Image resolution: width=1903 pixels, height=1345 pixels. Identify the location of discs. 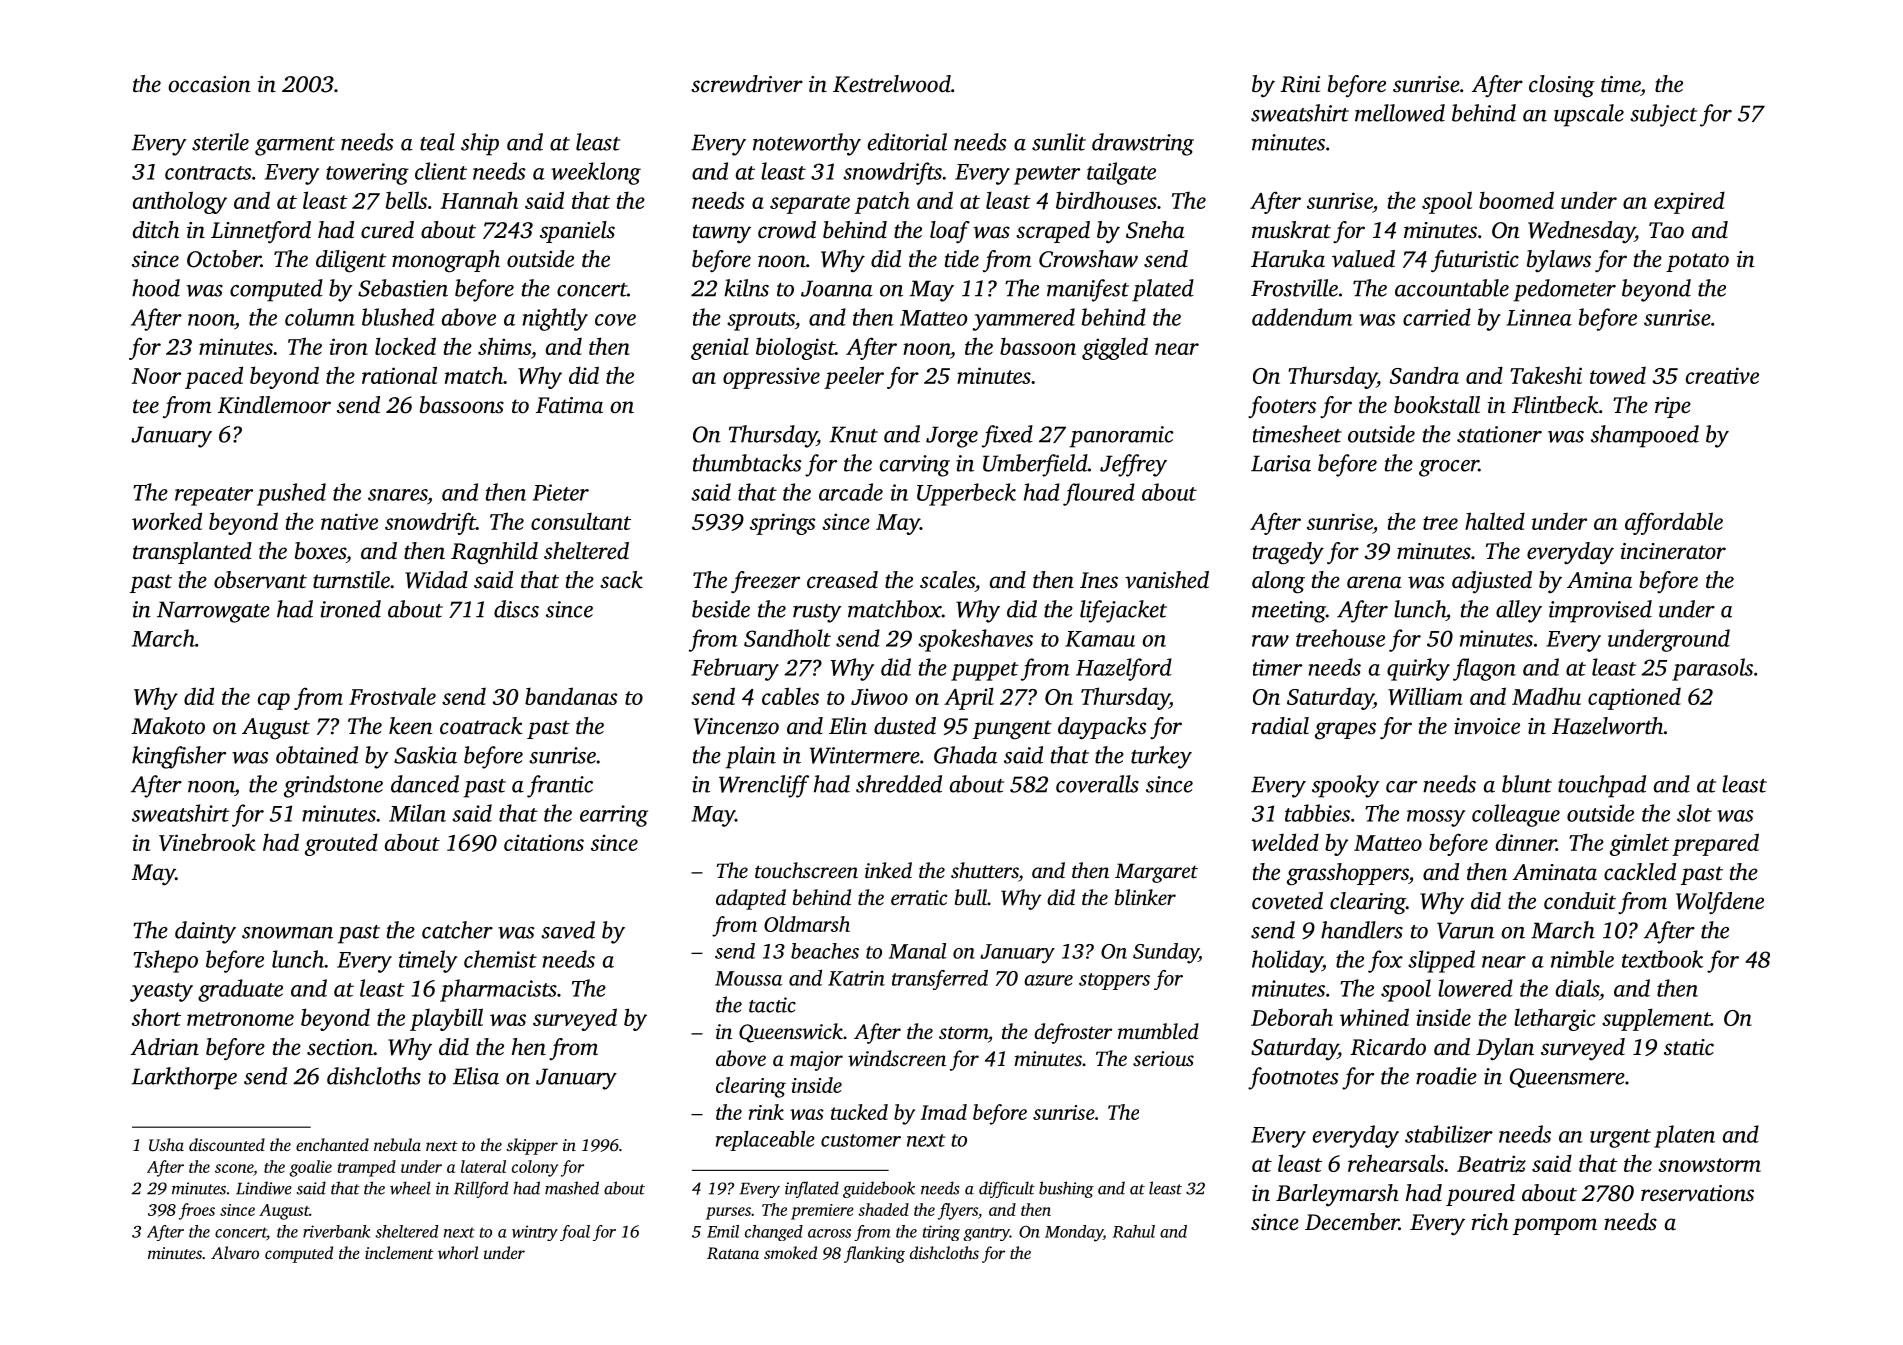
(516, 609).
